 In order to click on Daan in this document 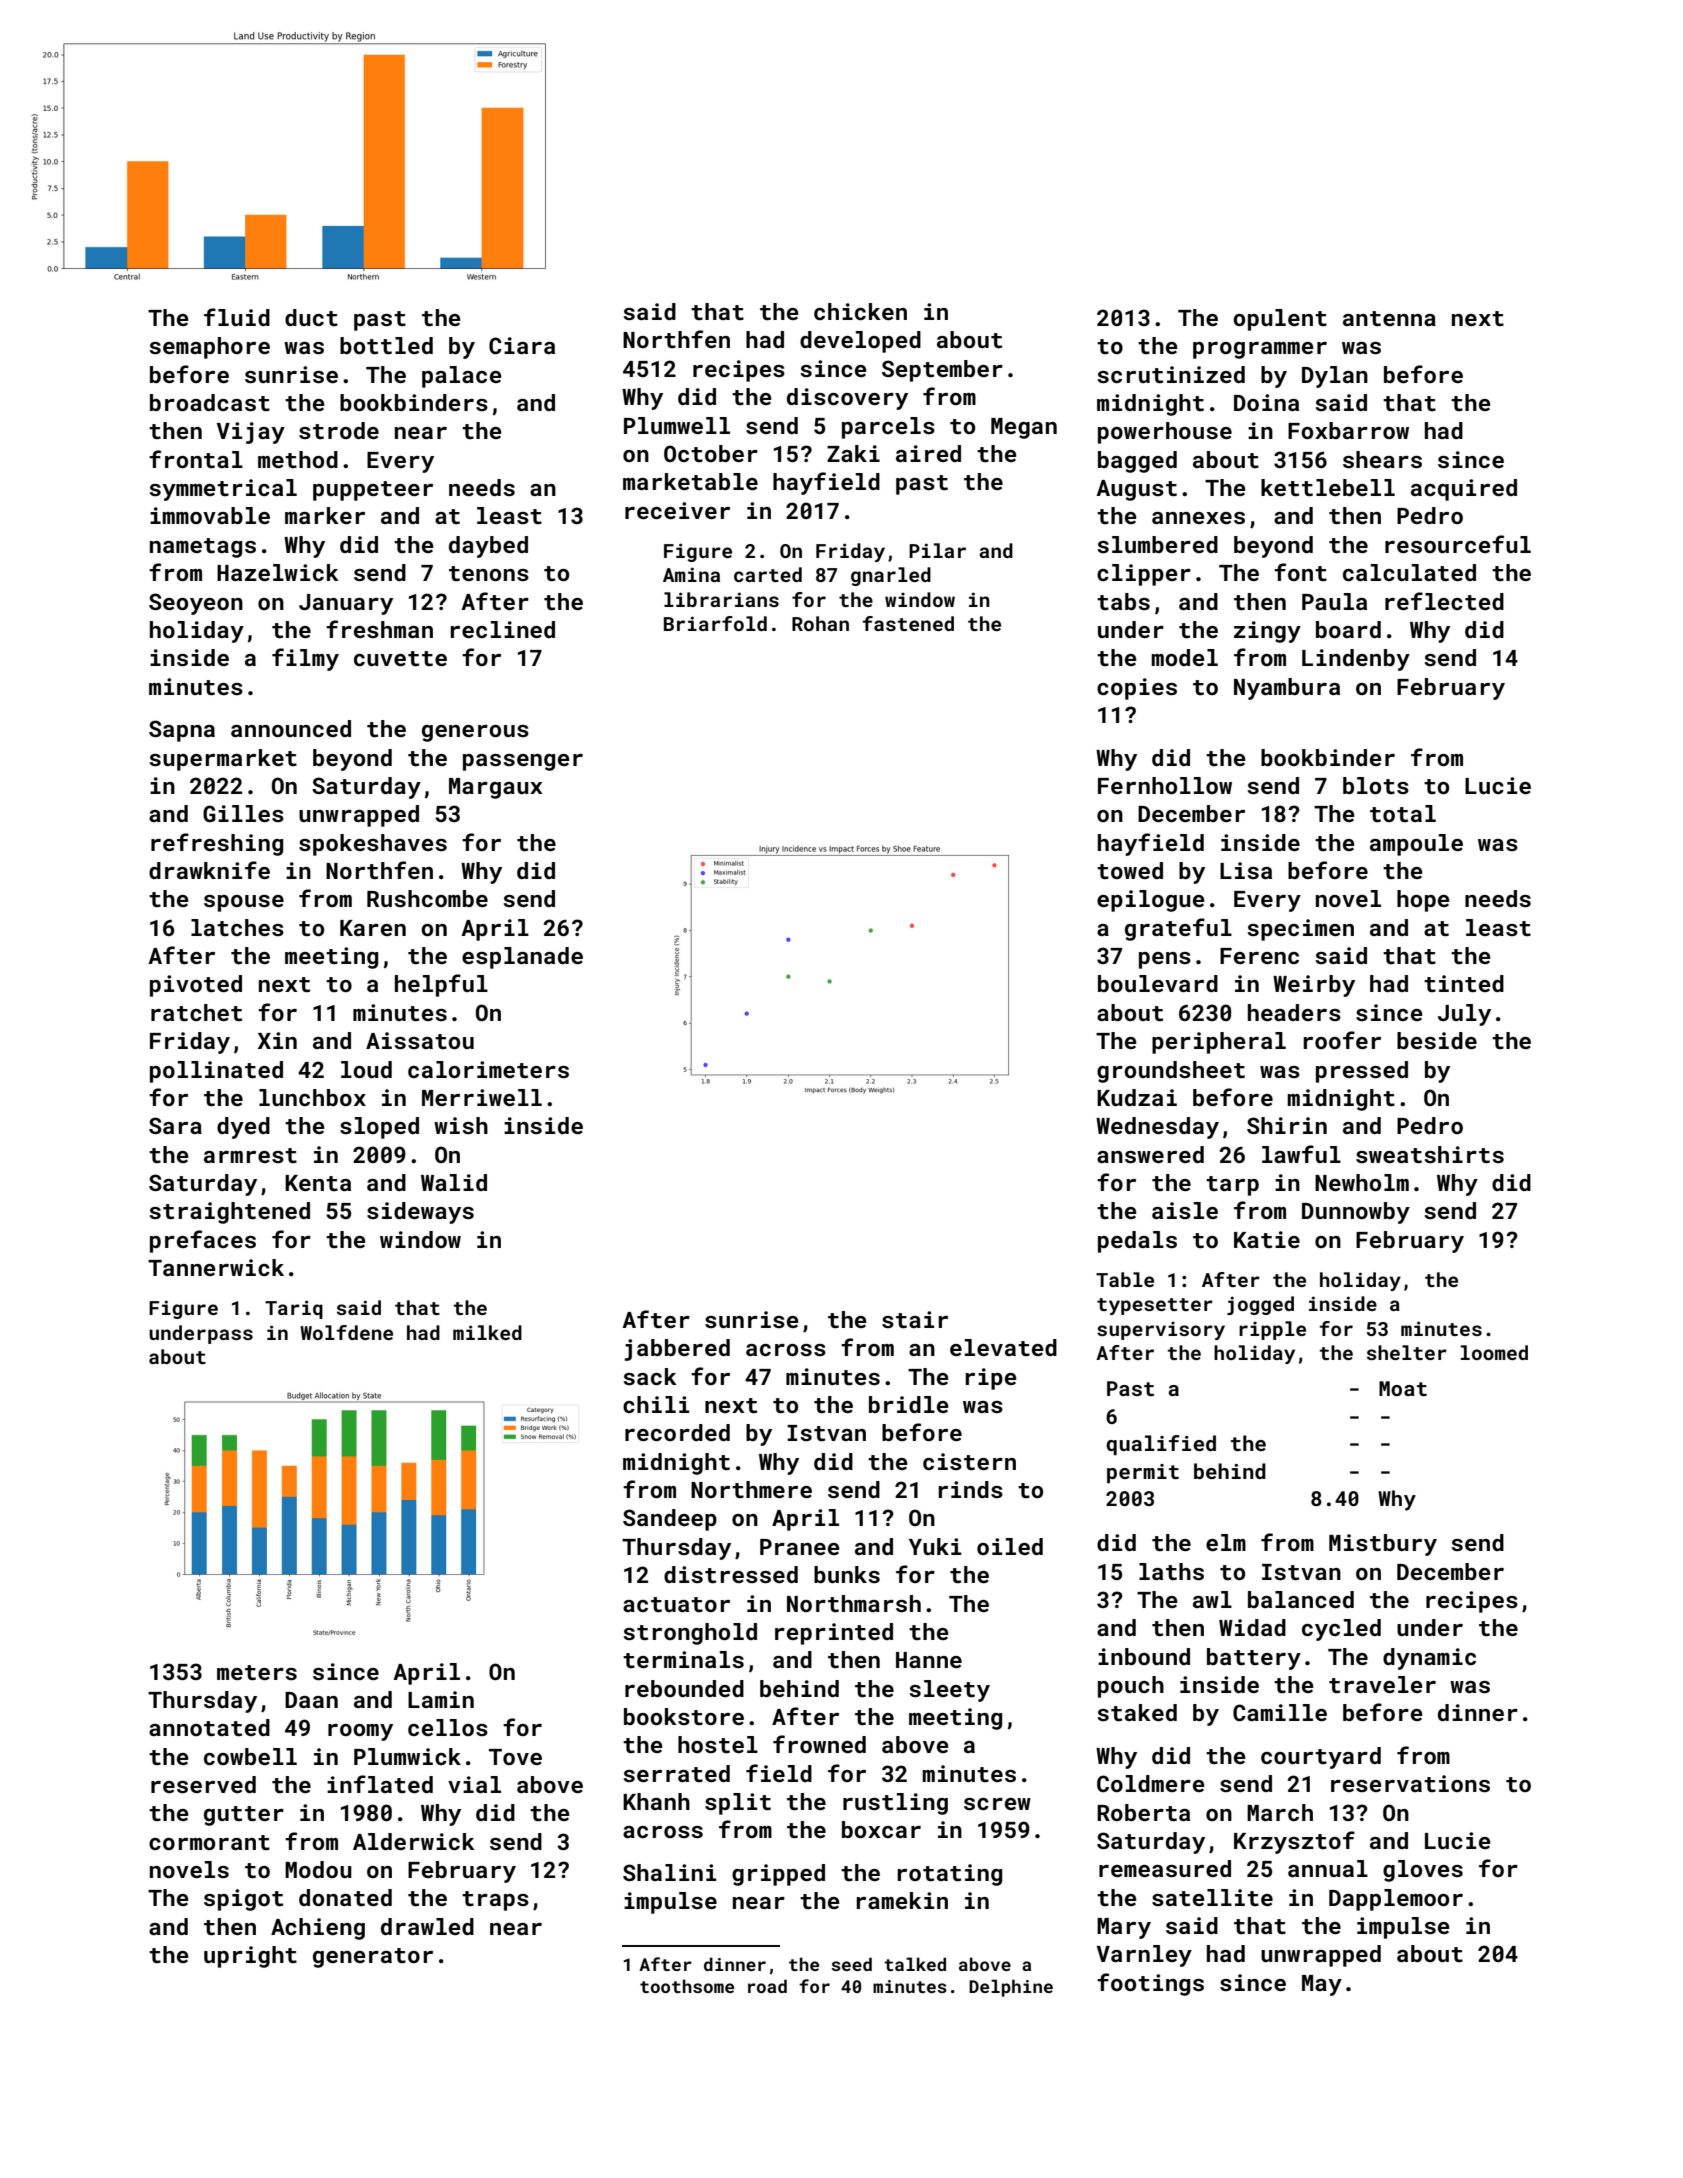, I will do `click(311, 1700)`.
